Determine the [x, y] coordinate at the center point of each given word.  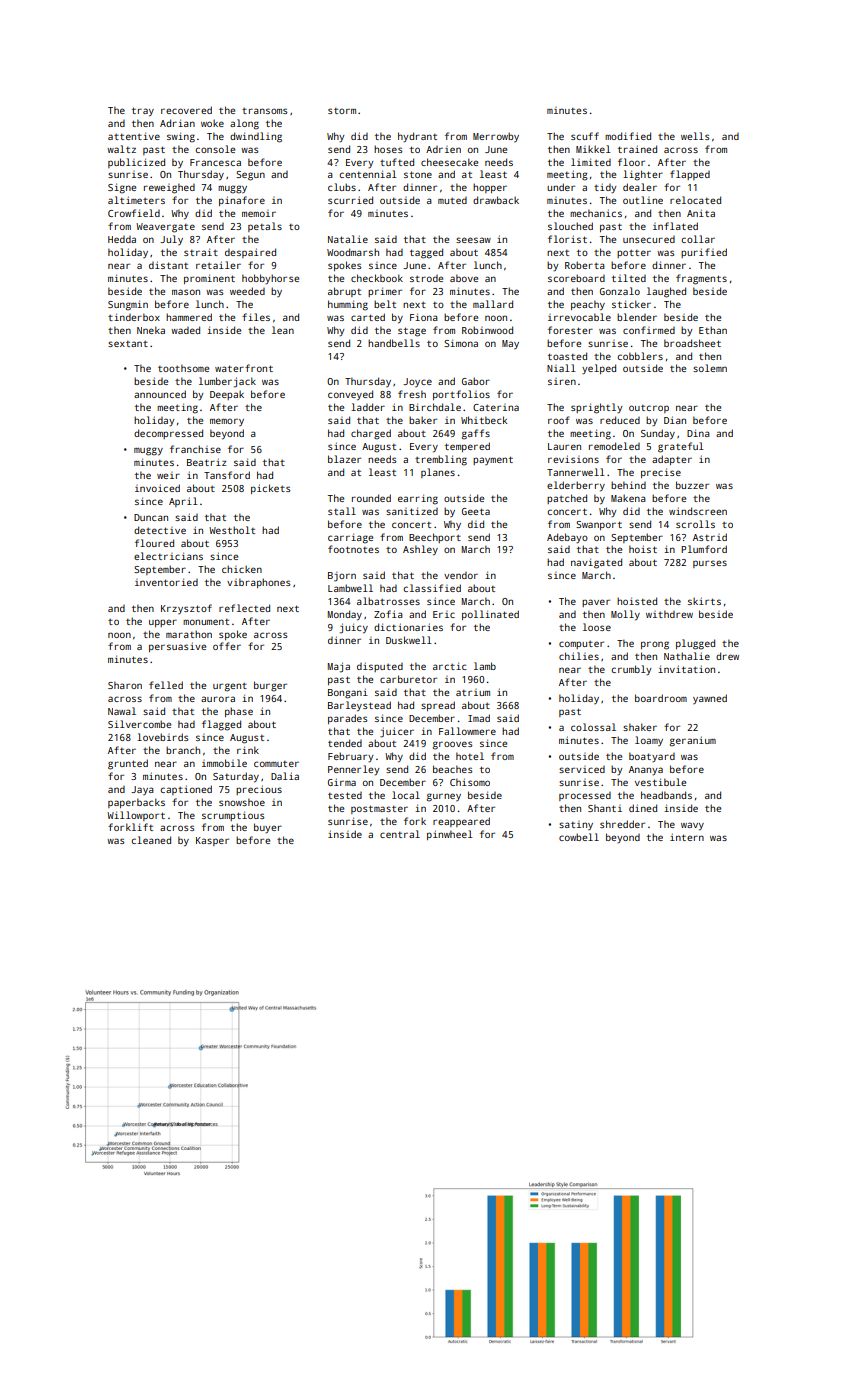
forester [570, 330]
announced [160, 394]
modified [628, 136]
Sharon [125, 685]
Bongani [348, 693]
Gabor [476, 381]
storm [342, 111]
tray [143, 112]
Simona [461, 343]
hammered [189, 317]
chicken [242, 569]
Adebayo [567, 538]
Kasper [212, 841]
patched [567, 499]
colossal [593, 727]
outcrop [649, 409]
